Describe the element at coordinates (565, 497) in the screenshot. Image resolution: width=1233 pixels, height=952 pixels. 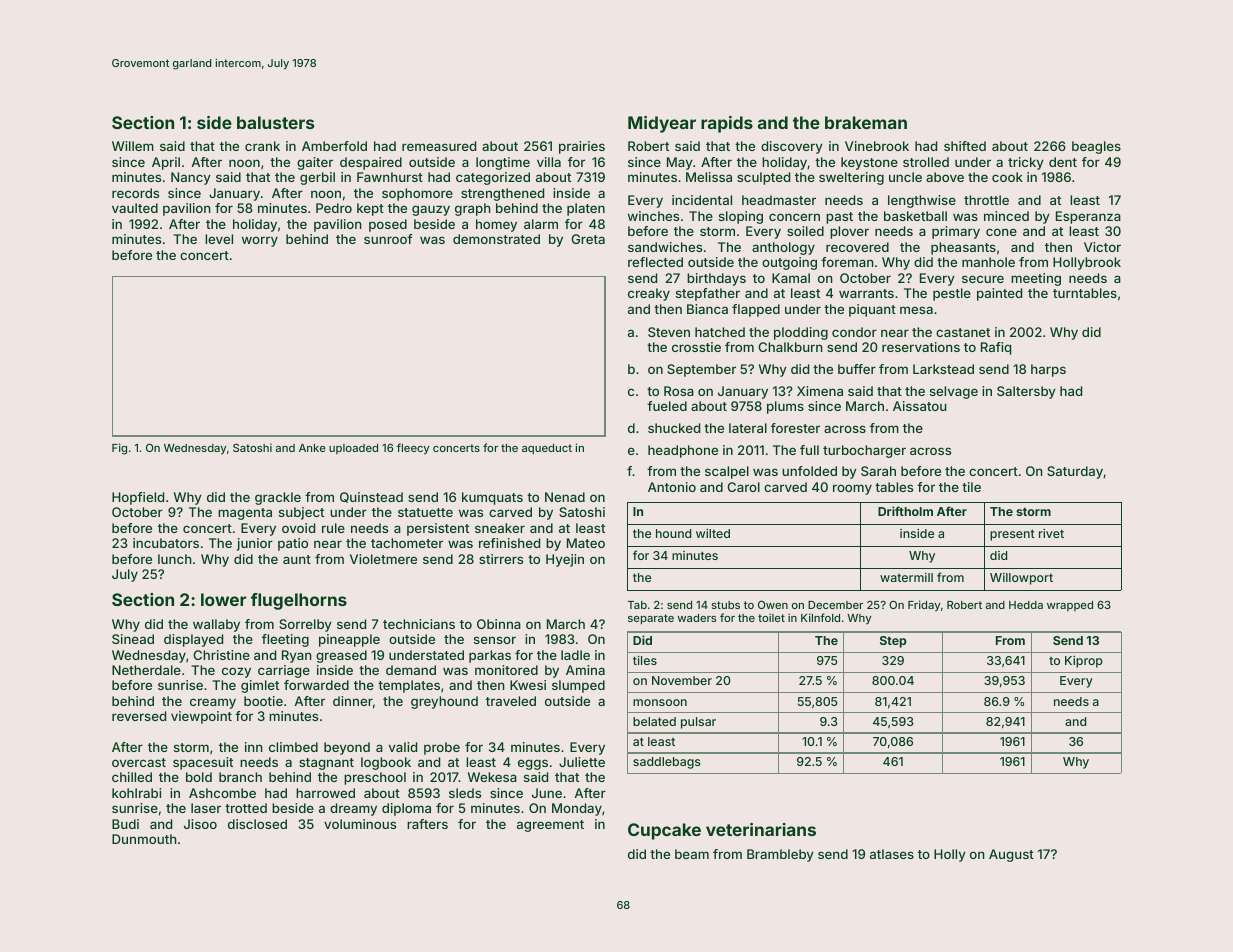
I see `Nenad` at that location.
